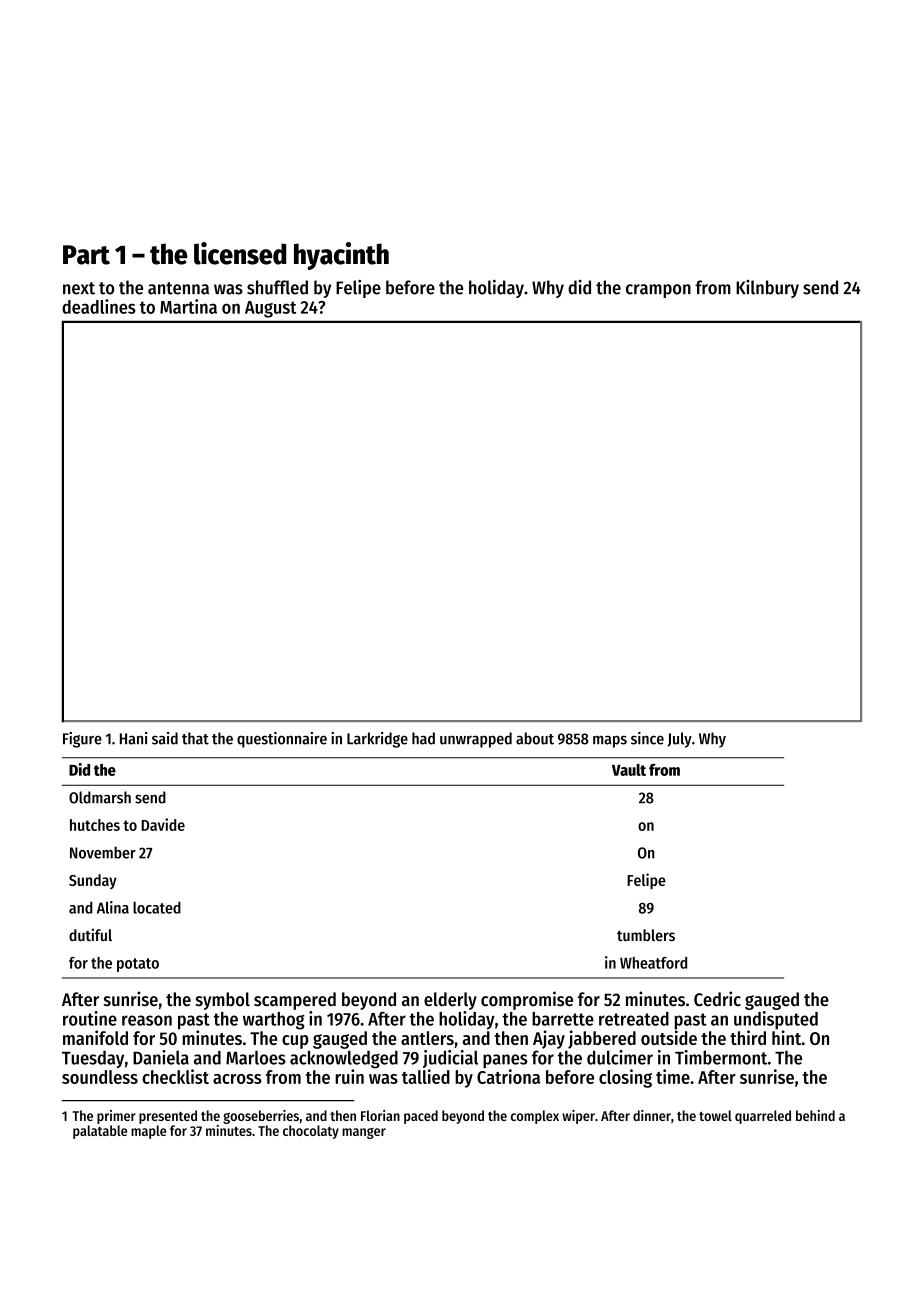 The width and height of the screenshot is (924, 1311). What do you see at coordinates (344, 1059) in the screenshot?
I see `acknowledged` at bounding box center [344, 1059].
